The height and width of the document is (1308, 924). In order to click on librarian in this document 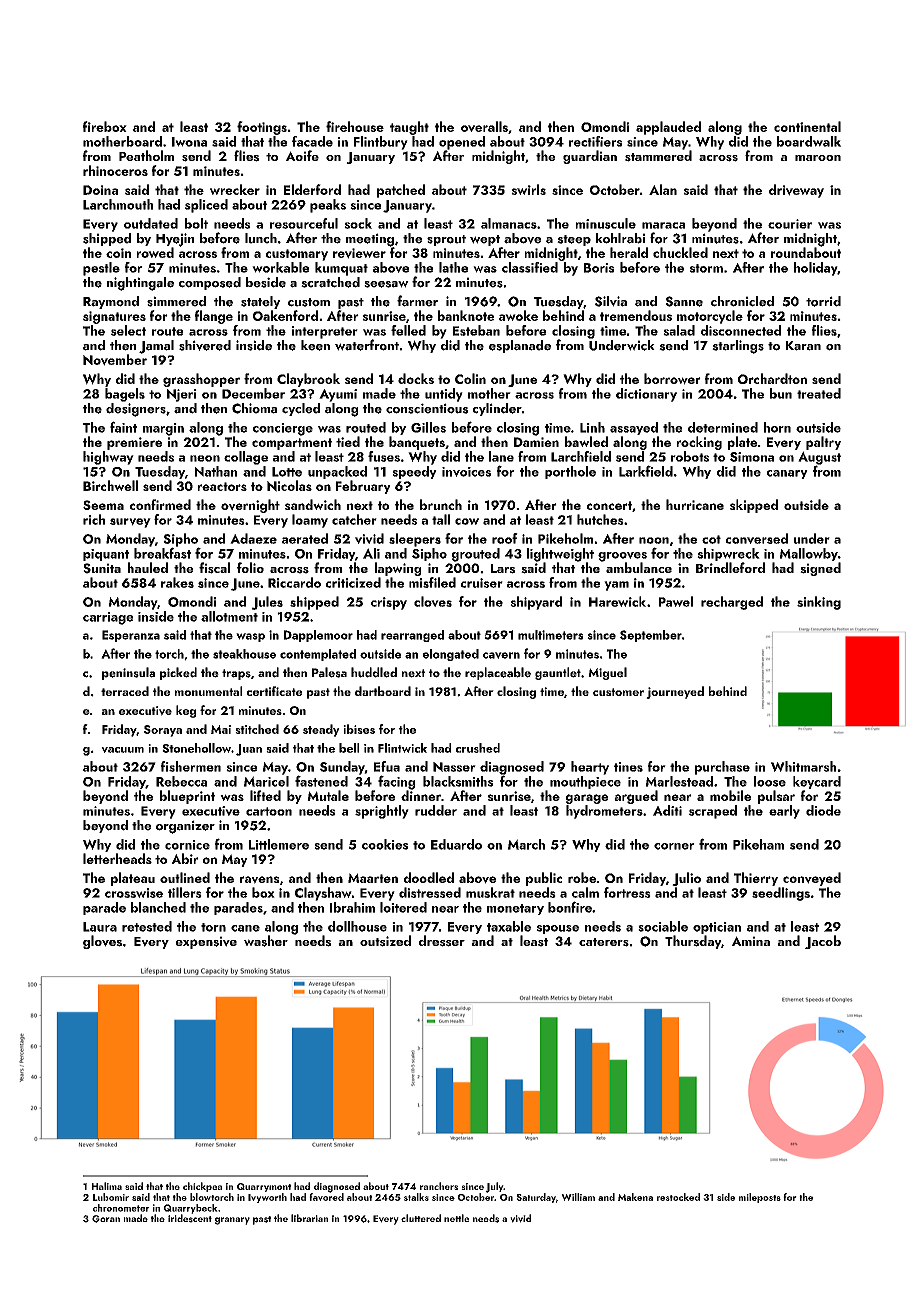, I will do `click(309, 1218)`.
